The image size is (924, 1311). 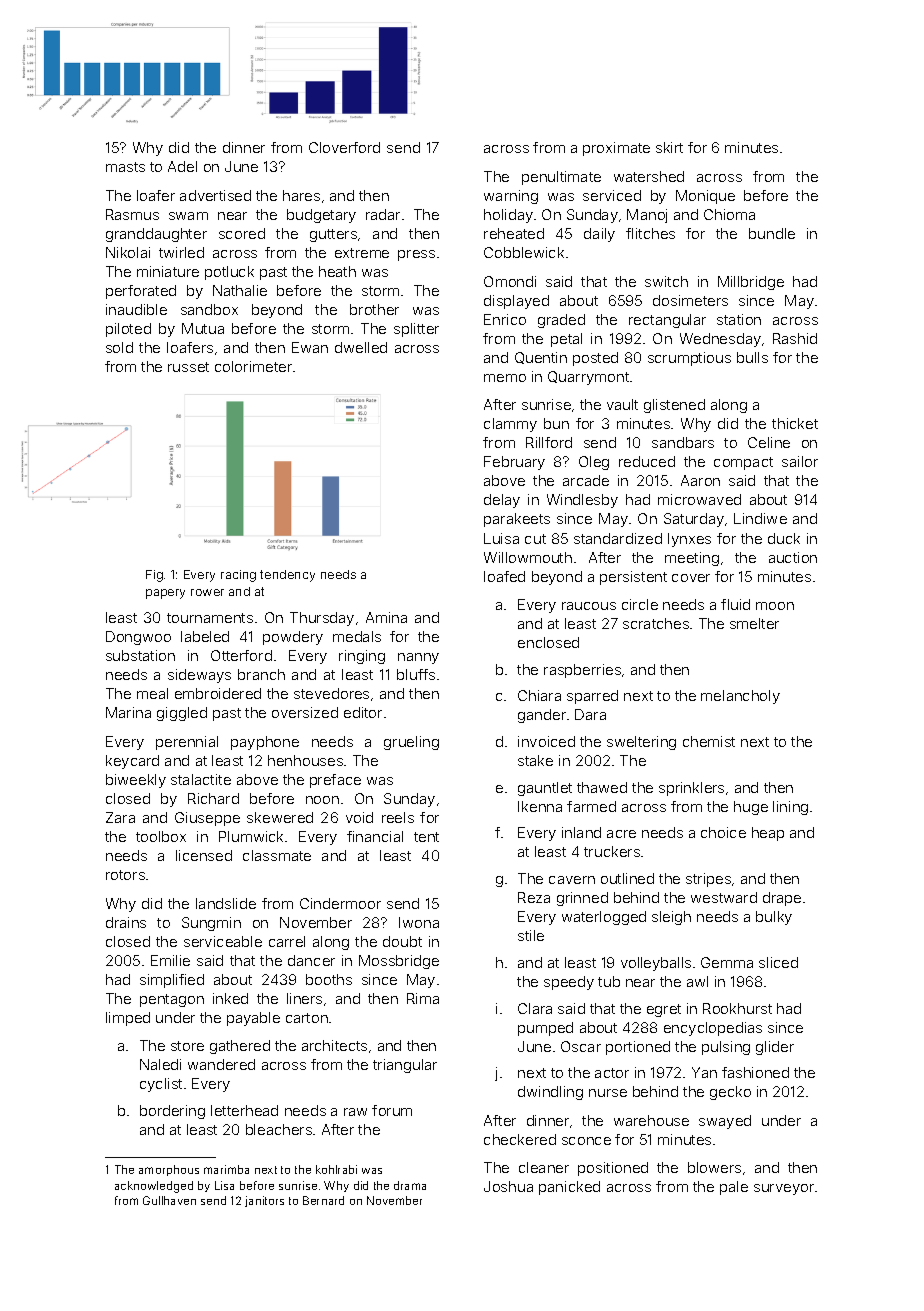 What do you see at coordinates (323, 1200) in the screenshot?
I see `Bernard` at bounding box center [323, 1200].
